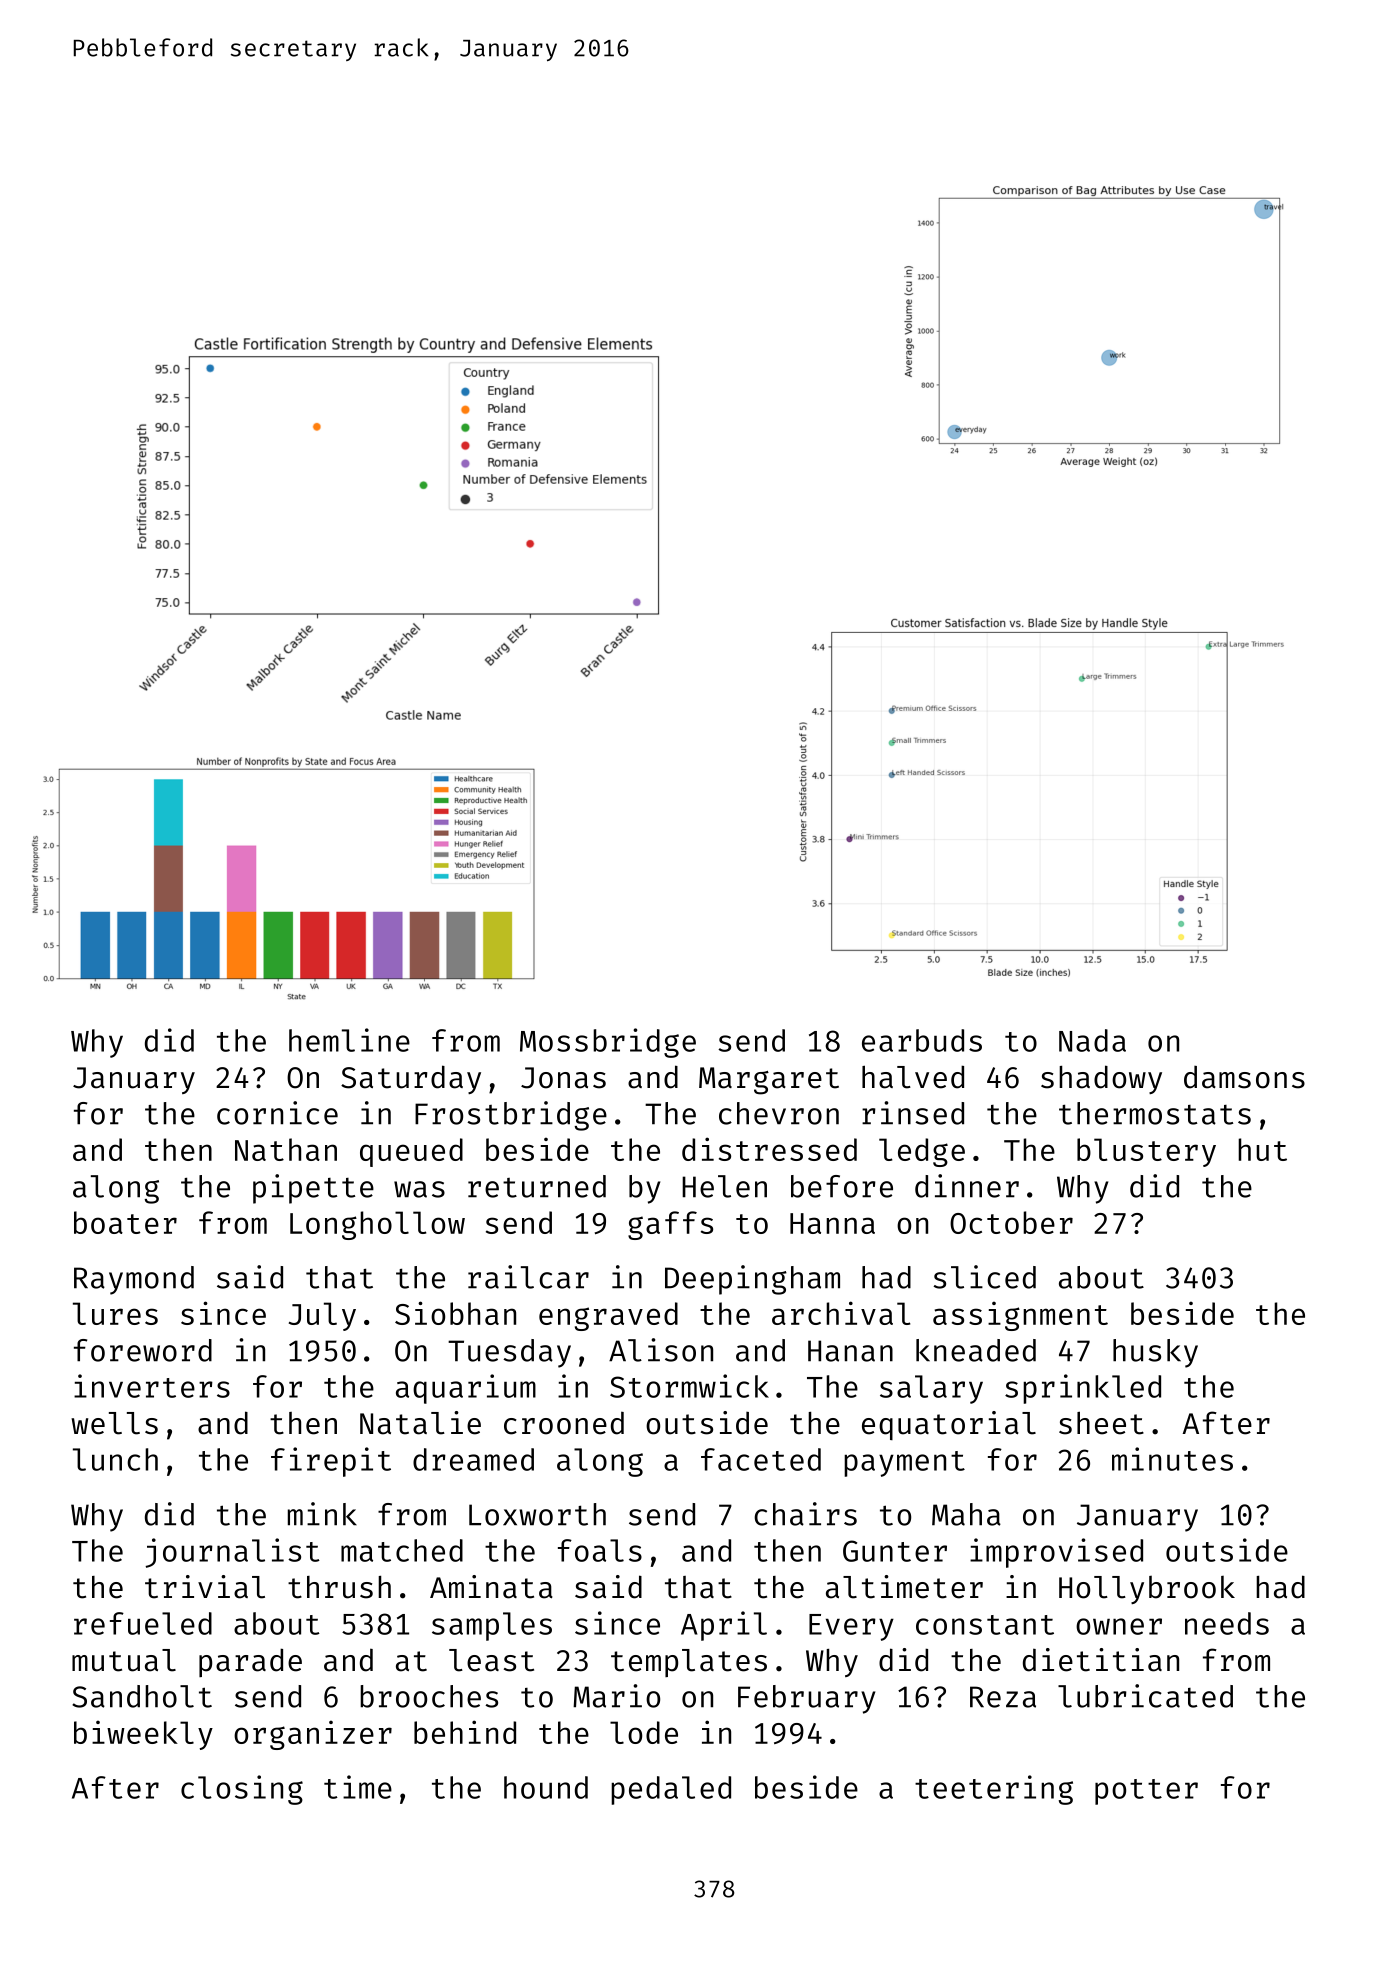 Image resolution: width=1386 pixels, height=1969 pixels. I want to click on closing, so click(242, 1790).
